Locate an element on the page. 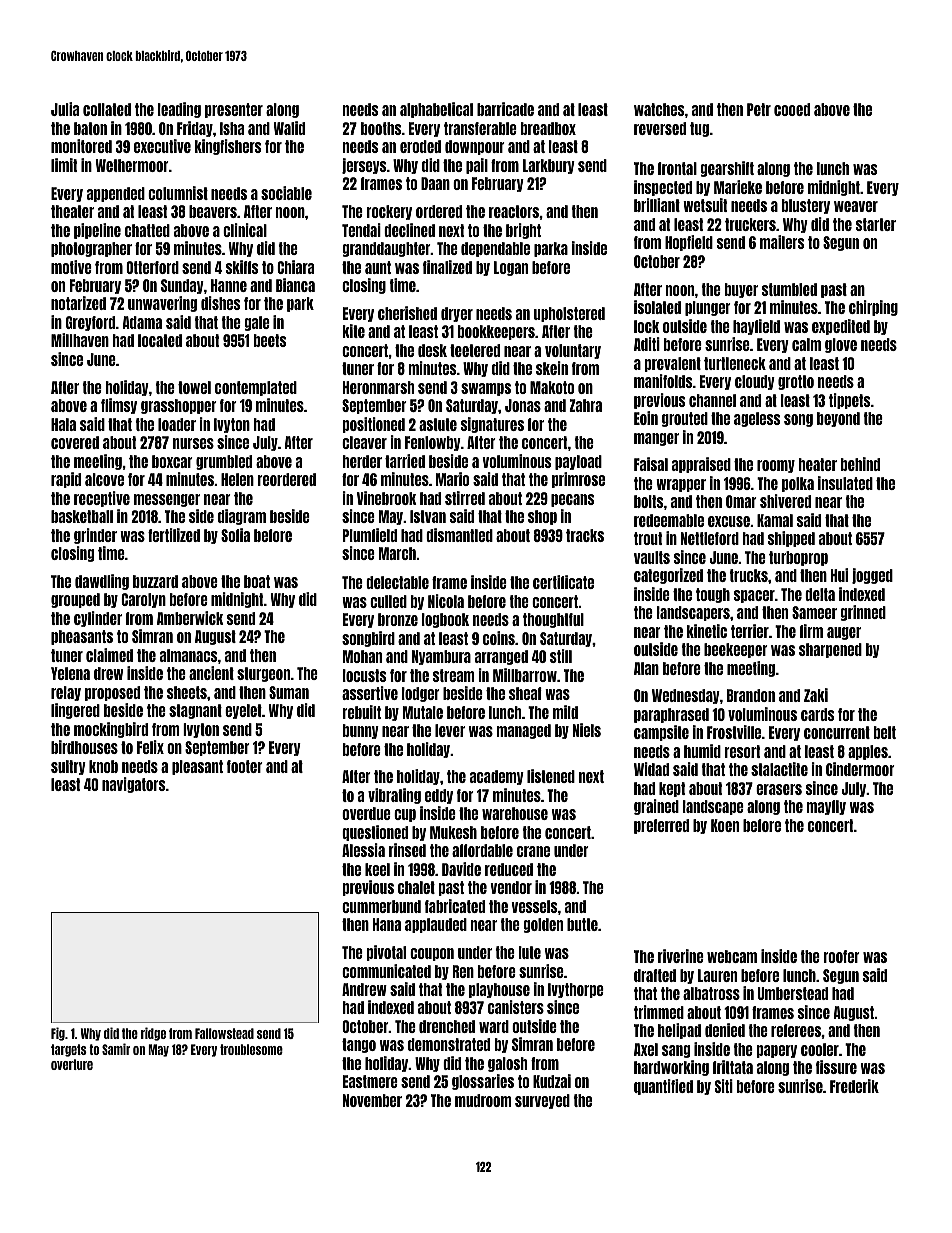 This image has height=1233, width=952. located is located at coordinates (160, 340).
